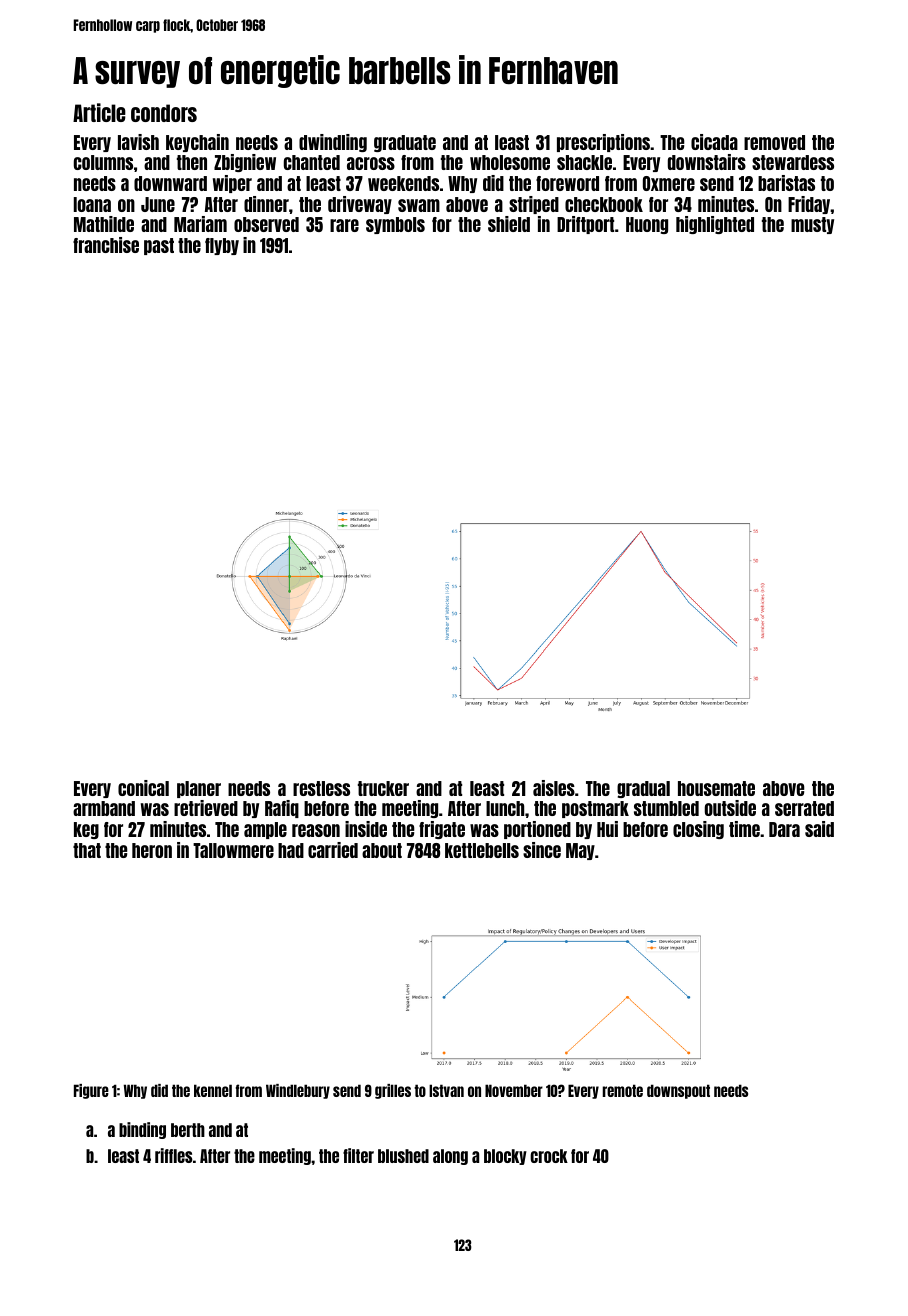 This screenshot has height=1316, width=908. What do you see at coordinates (716, 788) in the screenshot?
I see `housemate` at bounding box center [716, 788].
